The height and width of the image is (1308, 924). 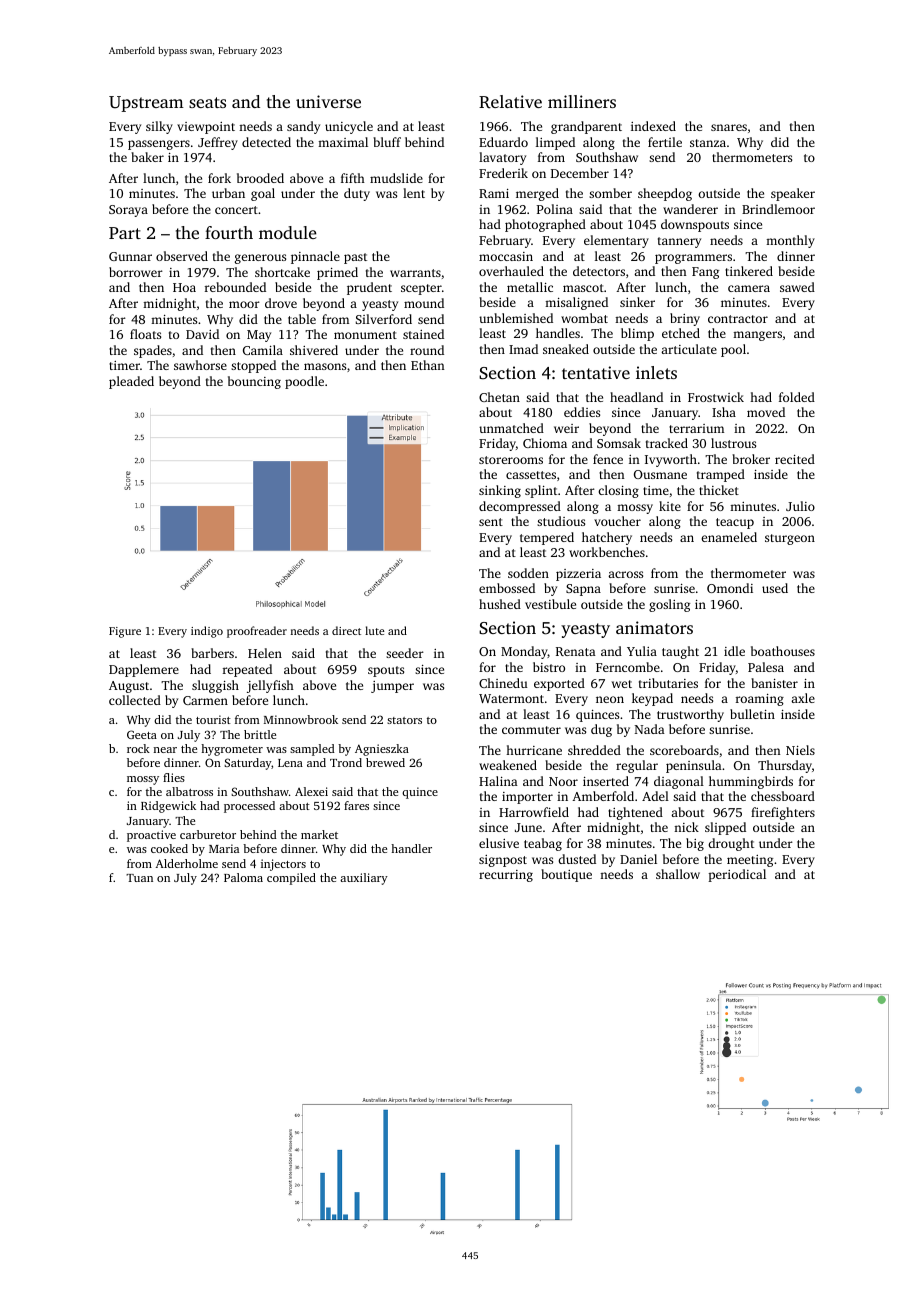 What do you see at coordinates (346, 630) in the image?
I see `direct` at bounding box center [346, 630].
